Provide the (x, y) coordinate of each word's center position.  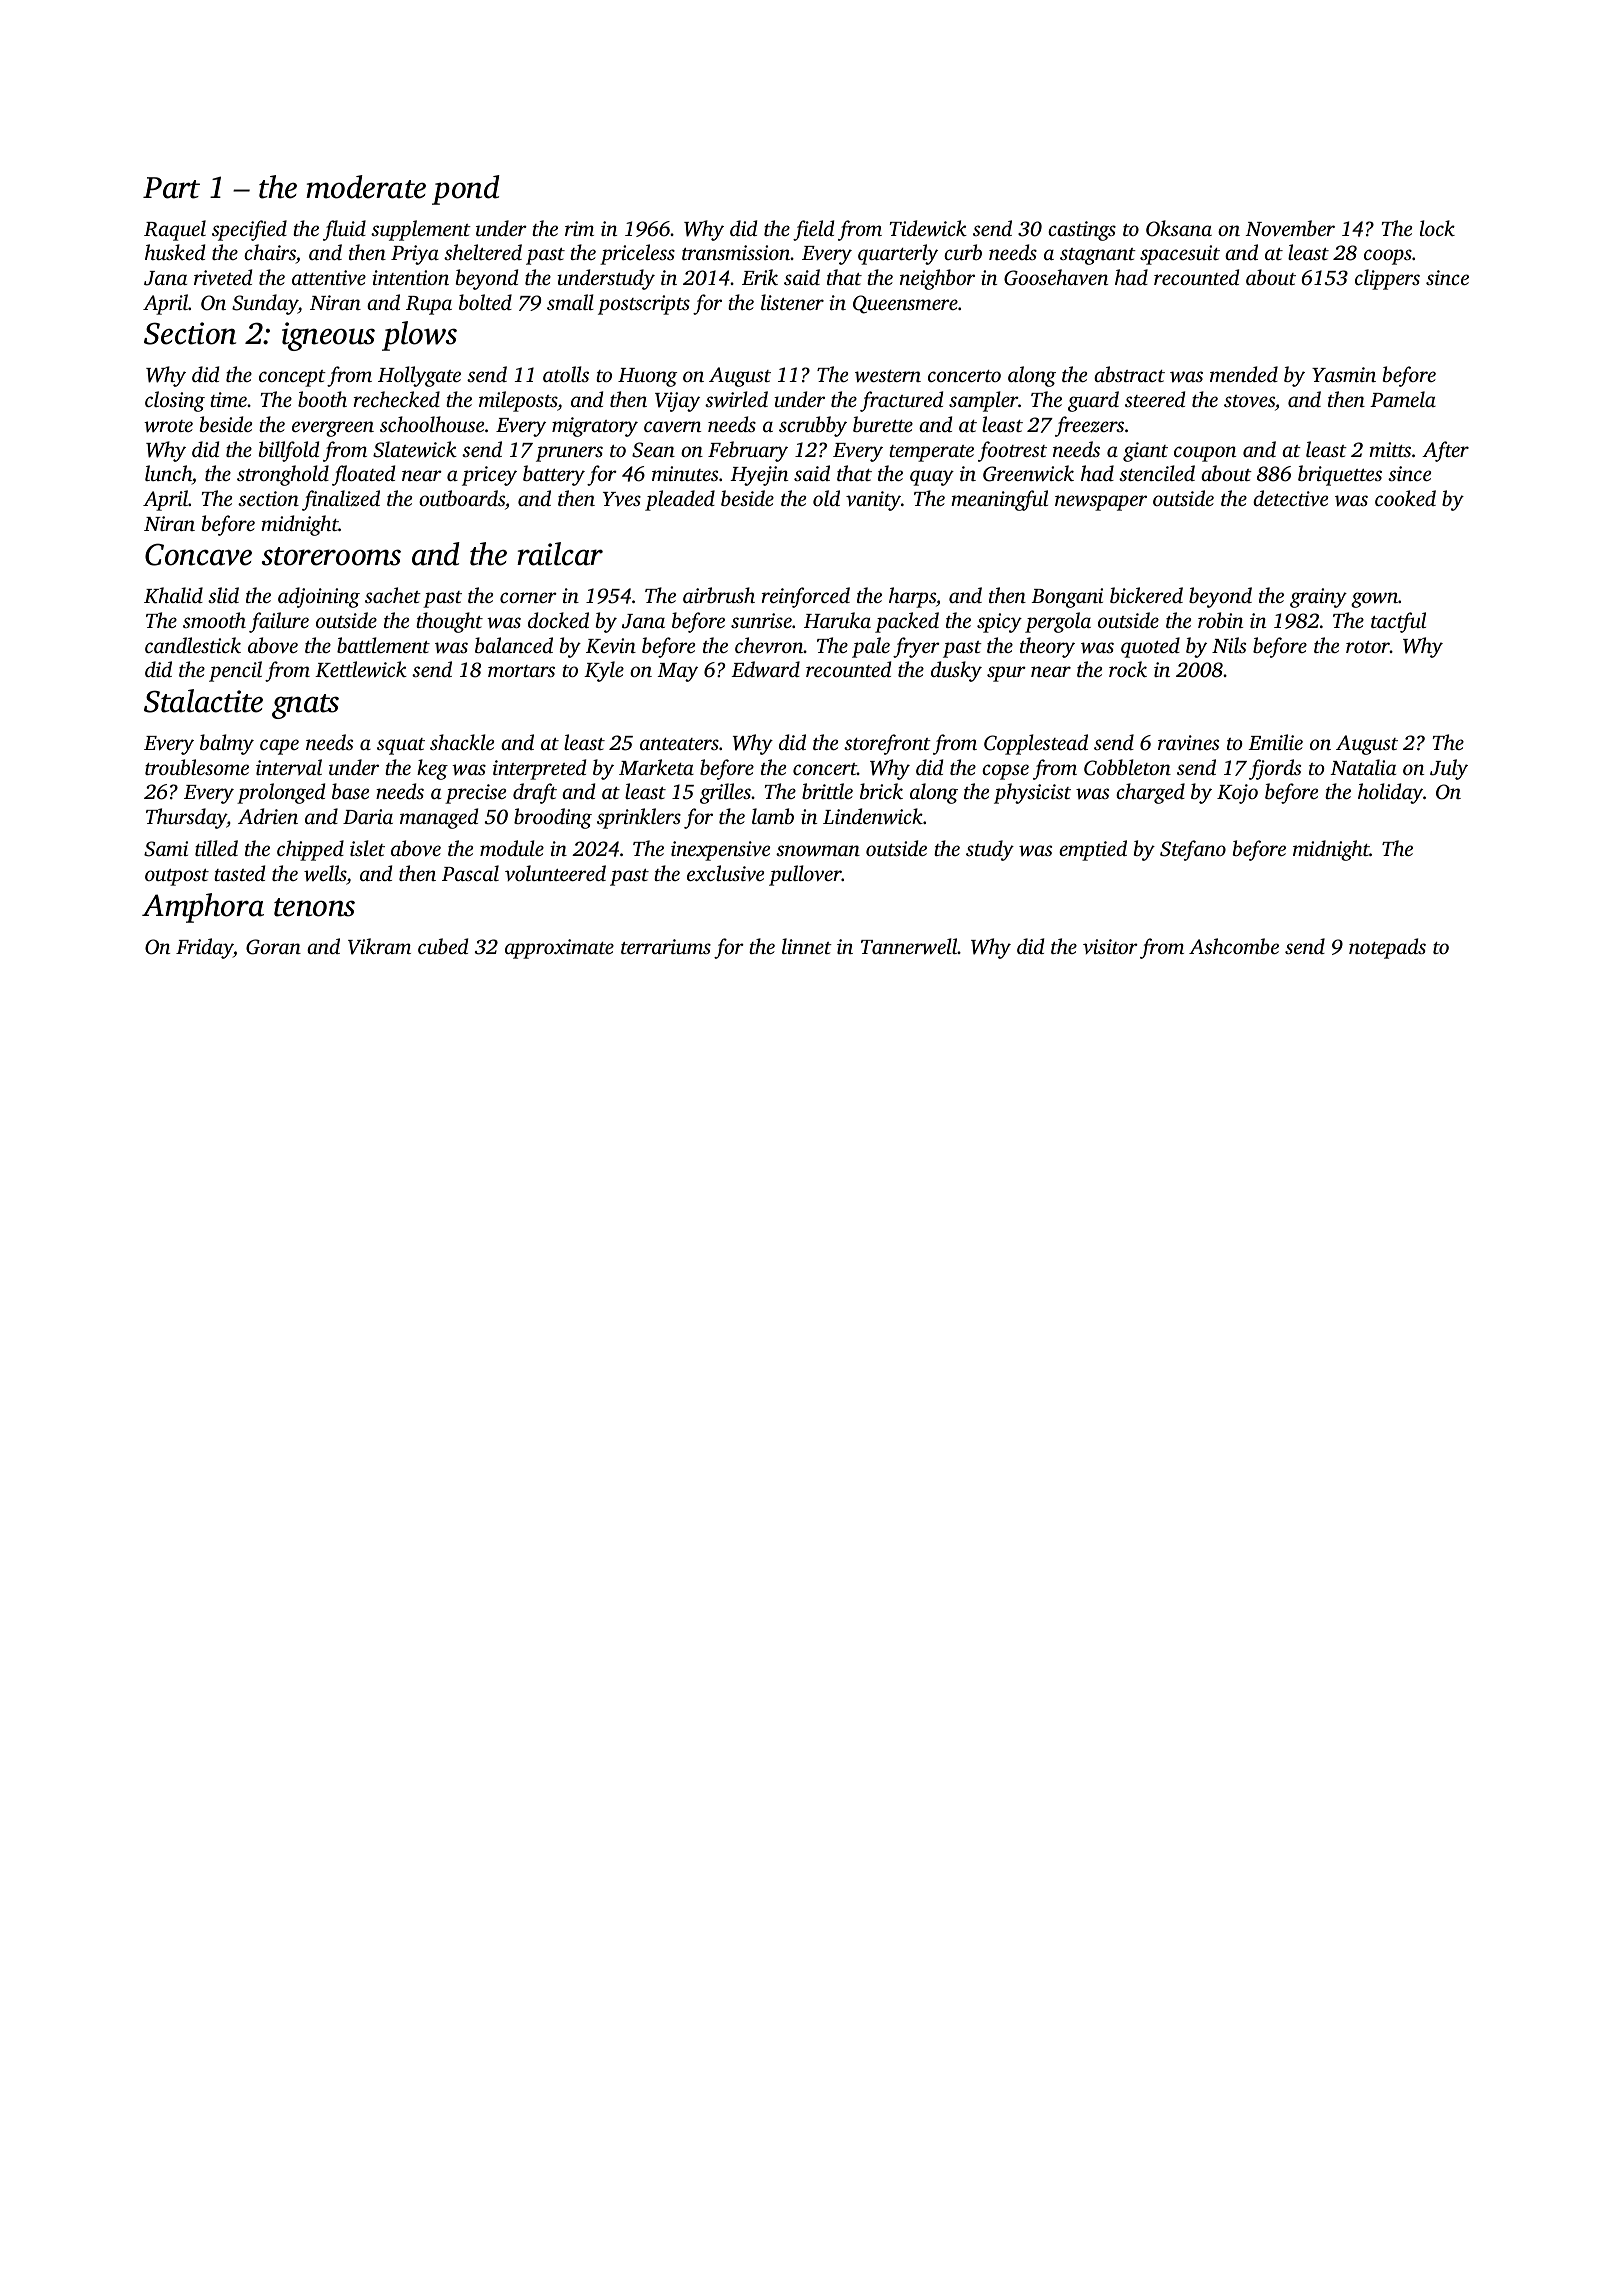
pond (466, 190)
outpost (177, 877)
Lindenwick (873, 816)
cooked (1405, 498)
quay (932, 478)
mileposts (518, 401)
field (813, 230)
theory (1047, 647)
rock (1128, 669)
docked (558, 620)
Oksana (1179, 228)
